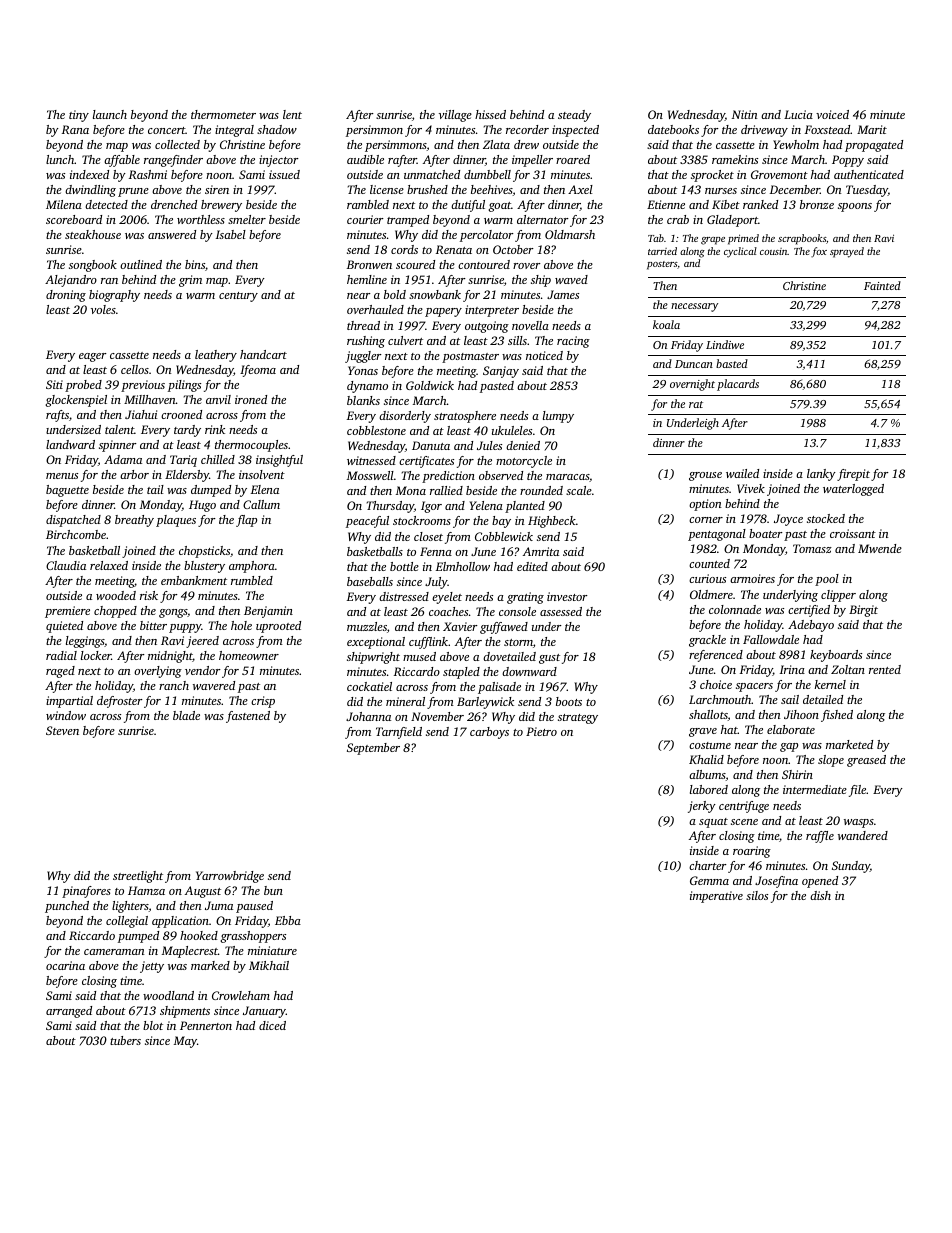 This page has width=952, height=1233. Describe the element at coordinates (490, 114) in the page. I see `hissed` at that location.
